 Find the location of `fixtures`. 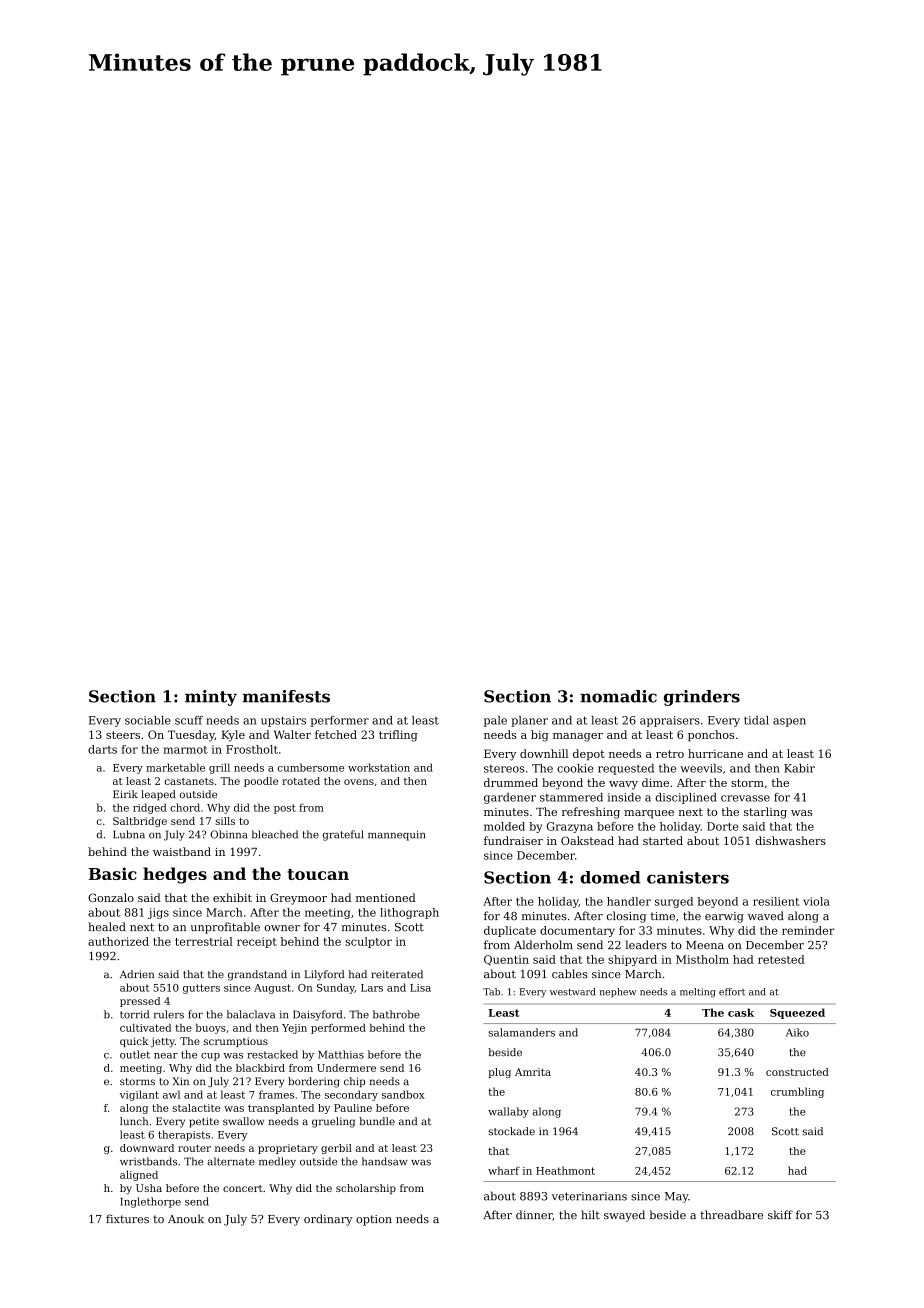

fixtures is located at coordinates (127, 1219).
